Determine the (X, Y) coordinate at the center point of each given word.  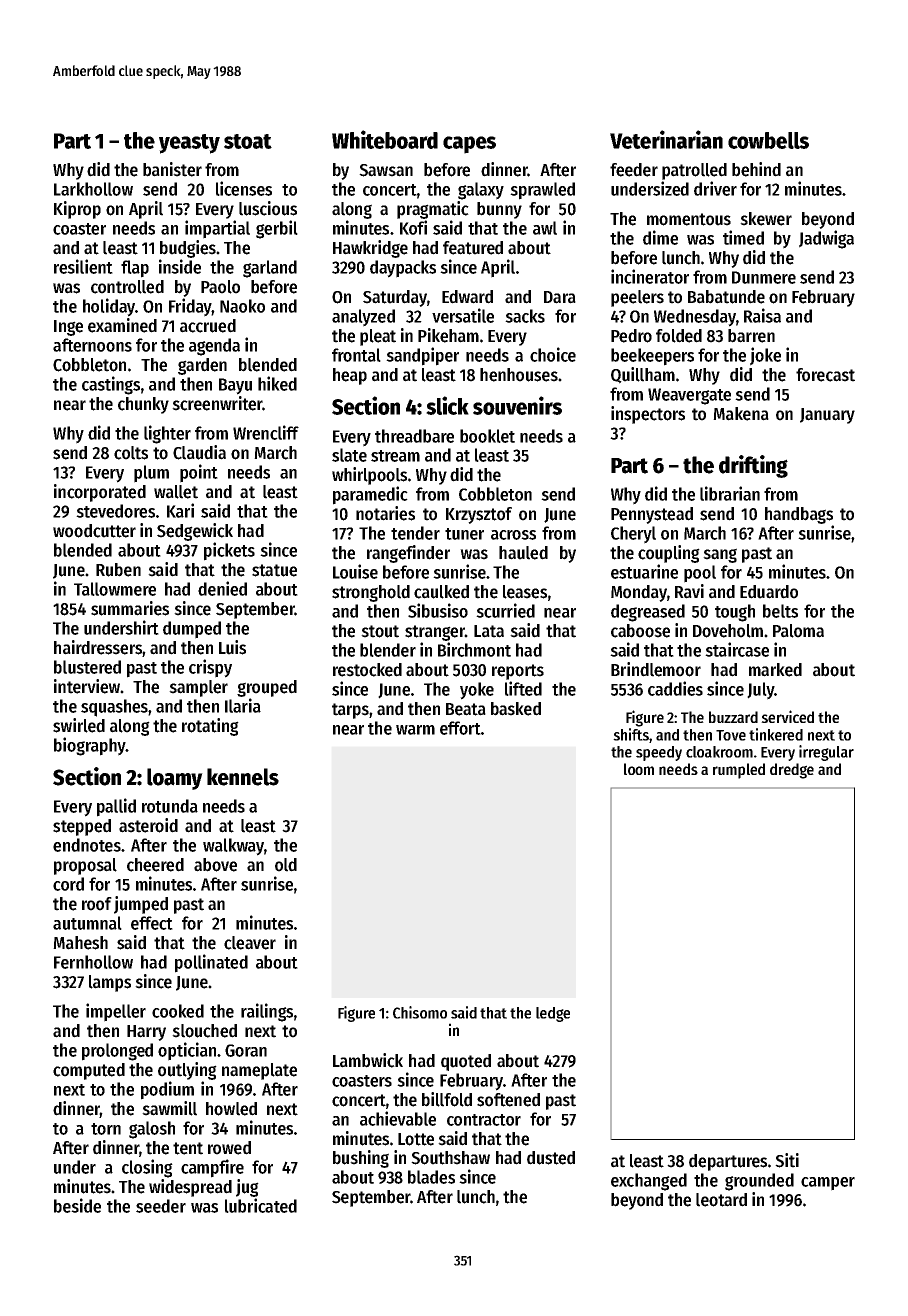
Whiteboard (385, 139)
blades (431, 1177)
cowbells (768, 140)
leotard (721, 1200)
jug (247, 1188)
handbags (799, 515)
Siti (787, 1160)
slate (349, 455)
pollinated (211, 963)
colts (131, 453)
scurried (505, 610)
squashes (114, 708)
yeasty (189, 144)
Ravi (689, 591)
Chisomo (420, 1012)
